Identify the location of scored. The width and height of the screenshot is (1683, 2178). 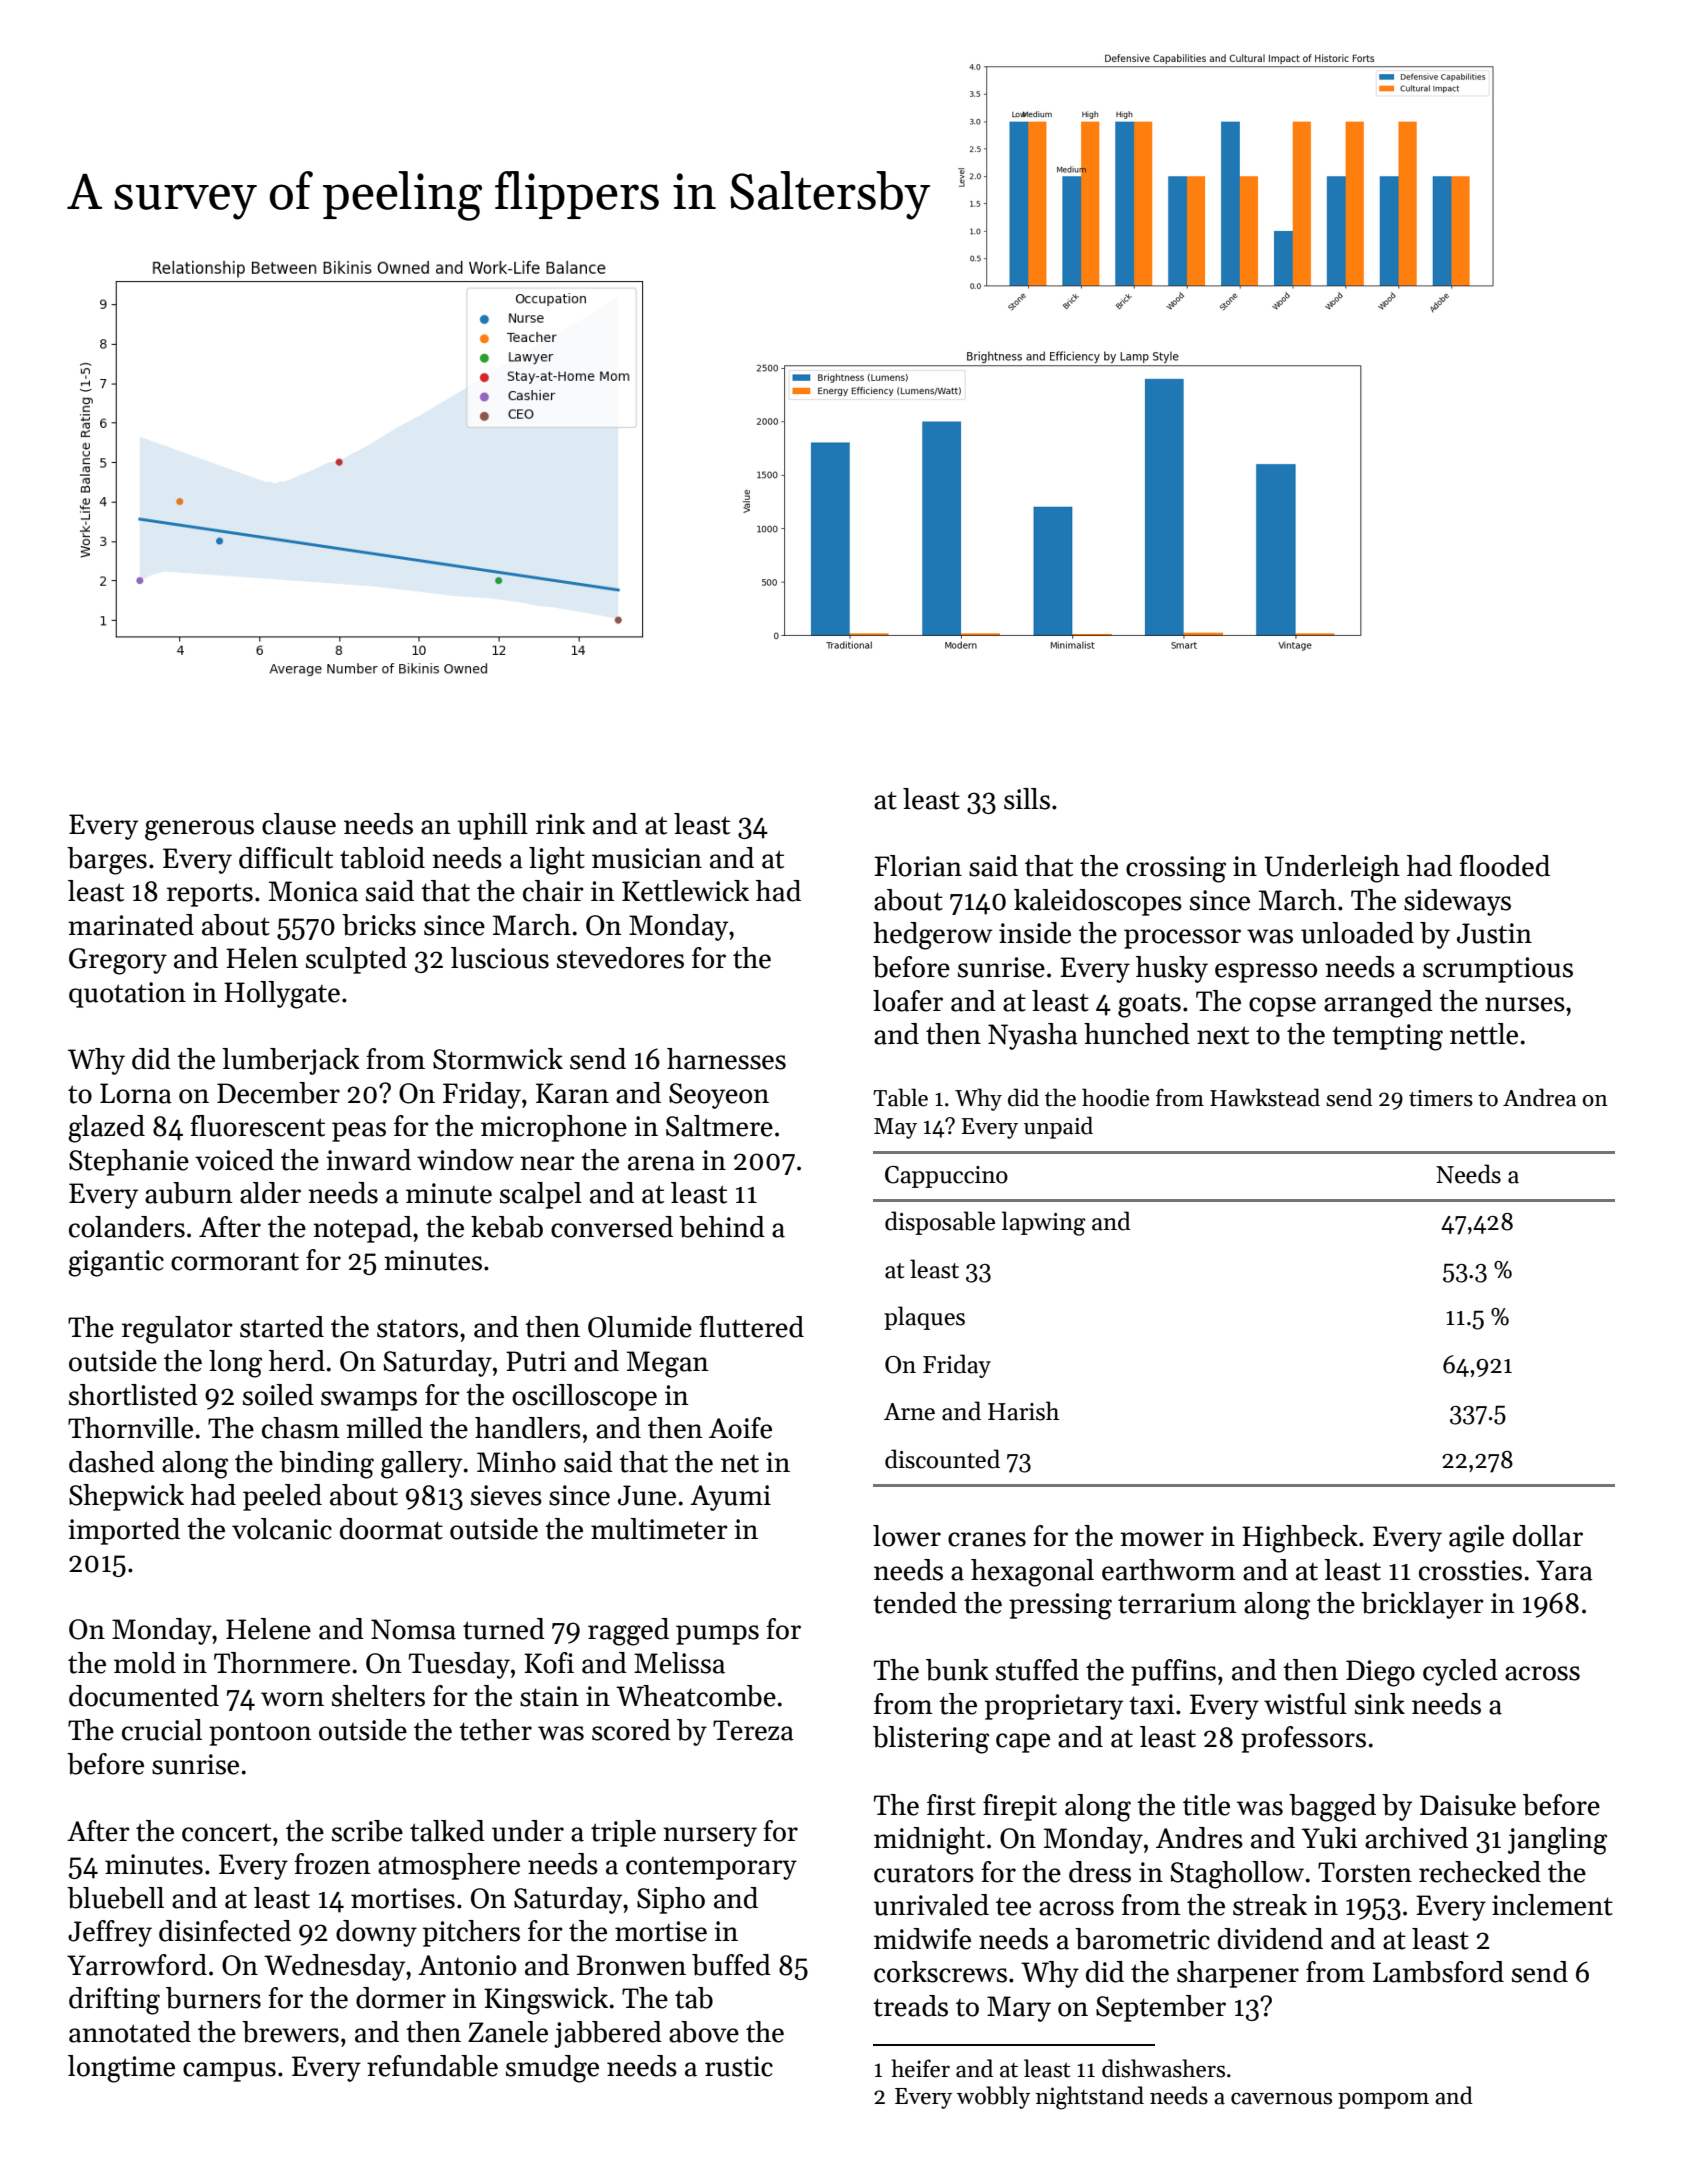
(631, 1730).
